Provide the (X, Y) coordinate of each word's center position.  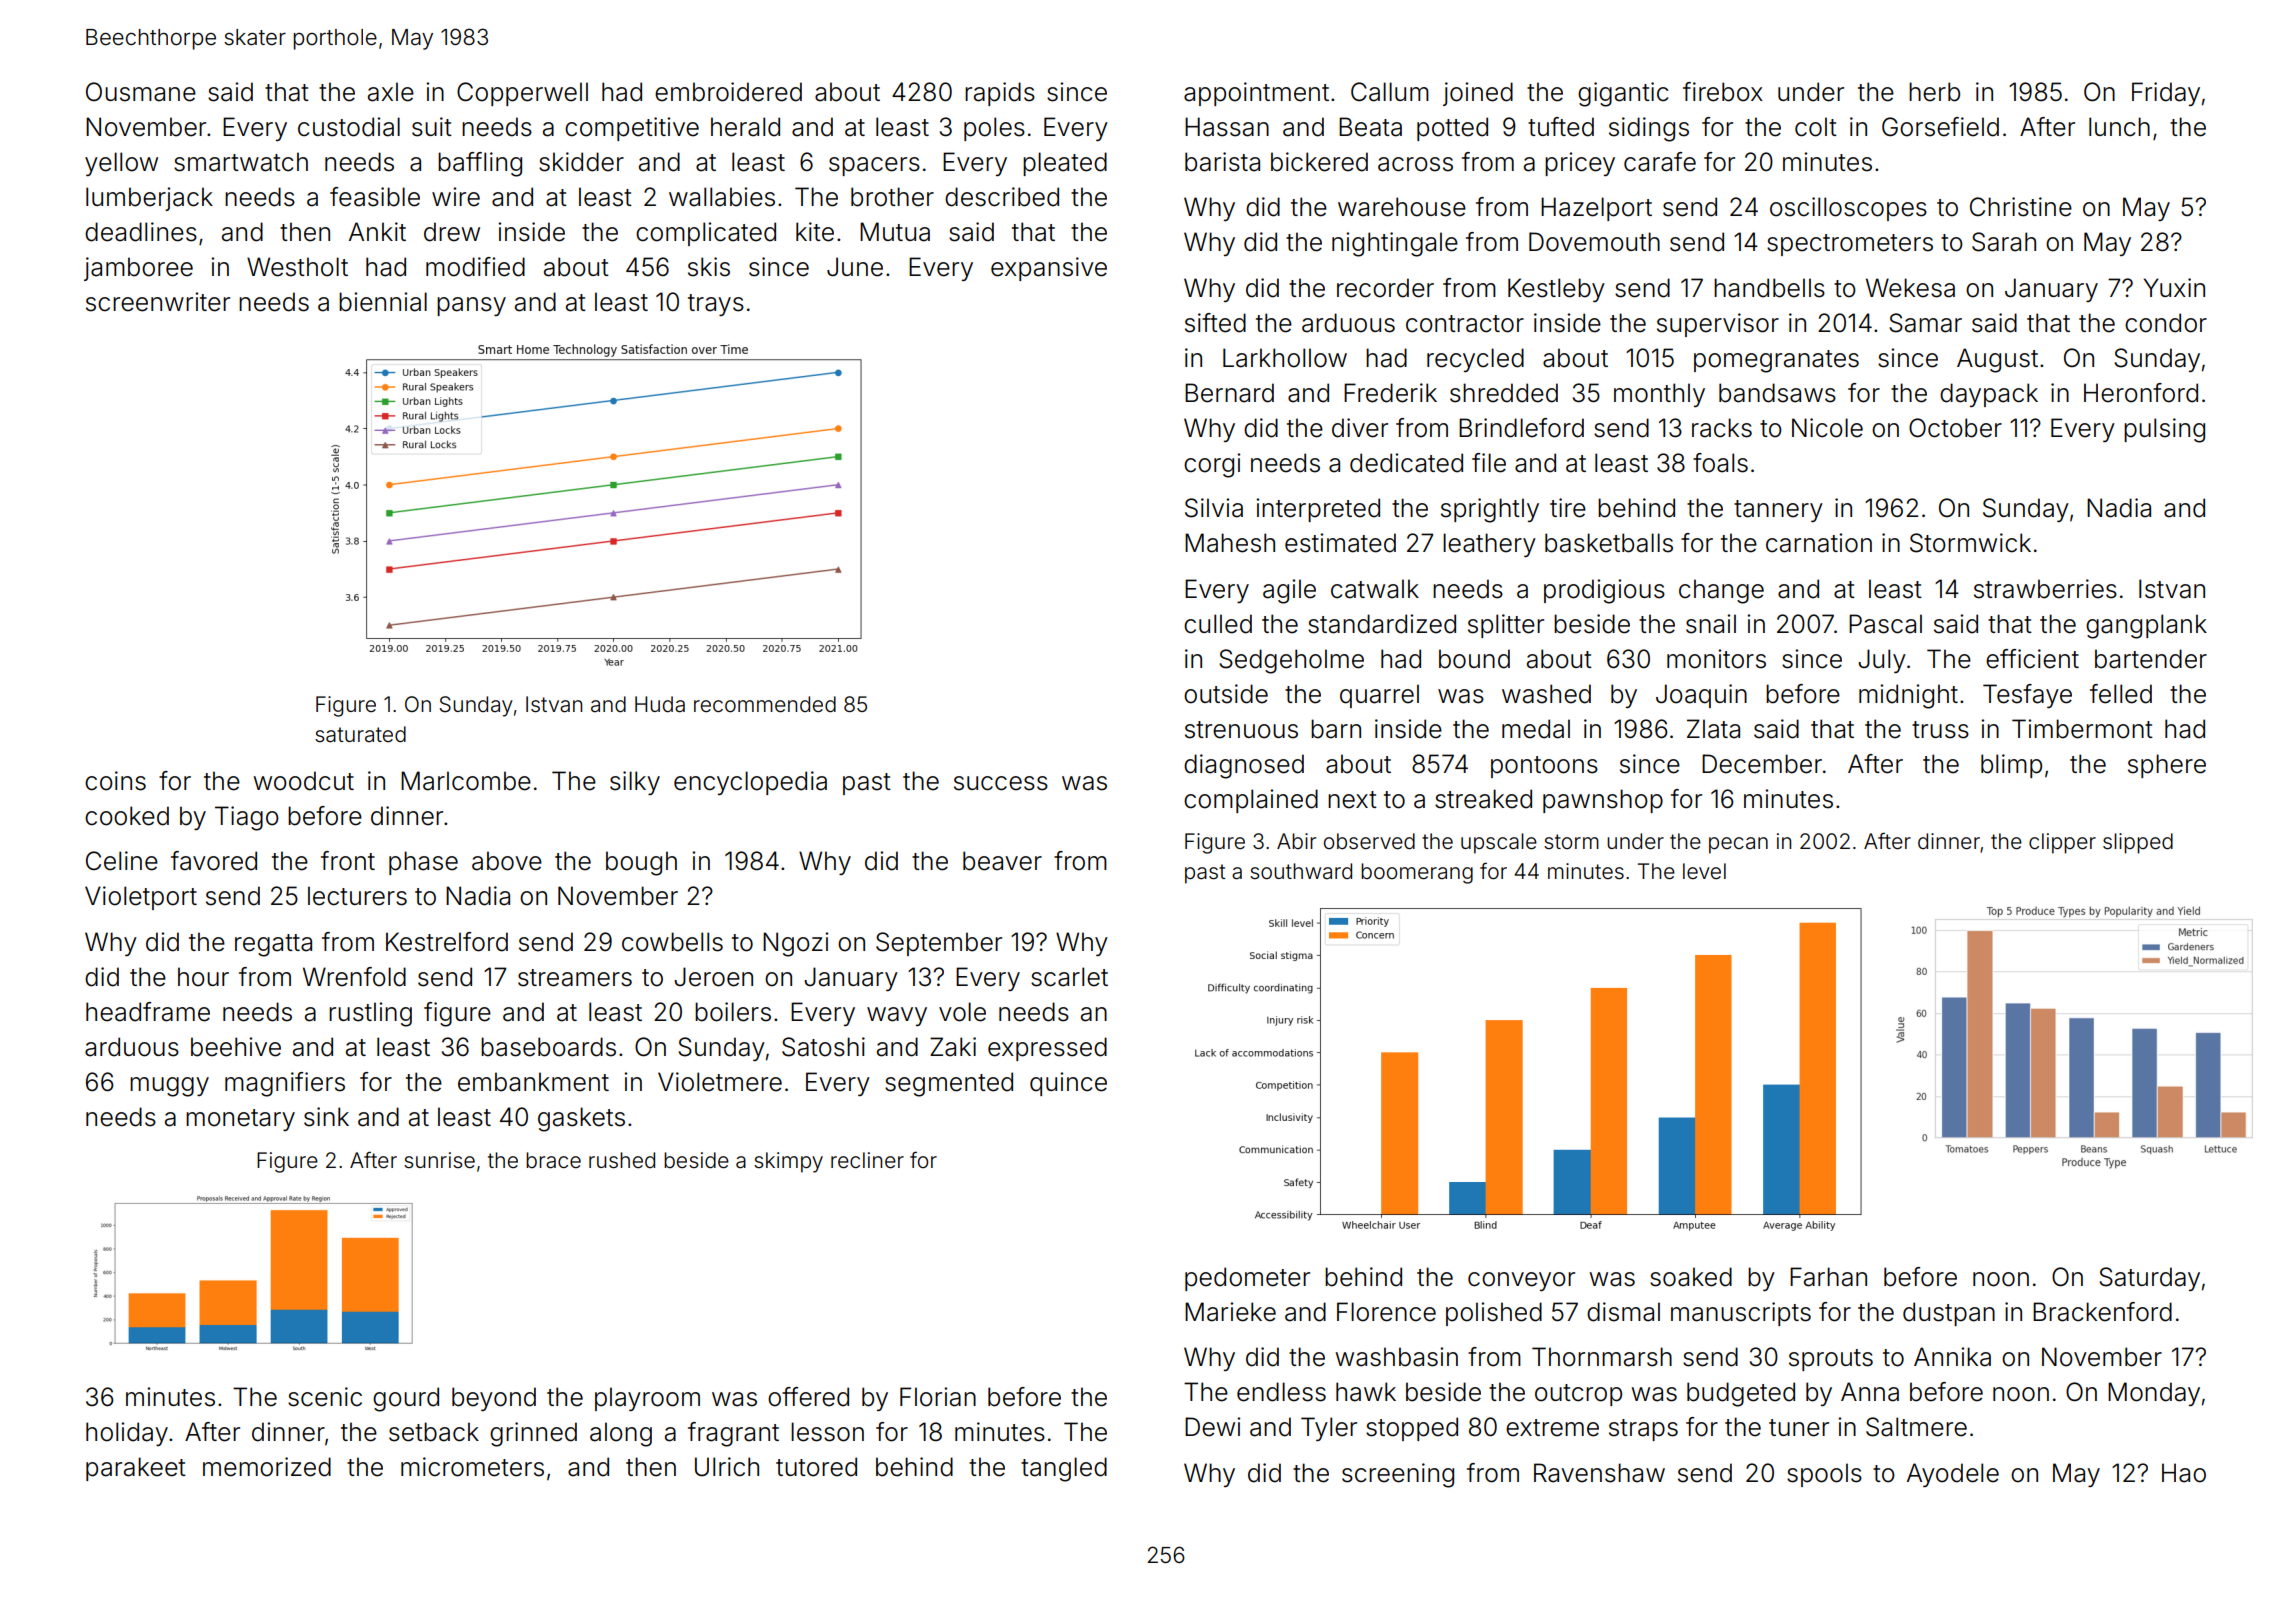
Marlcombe (466, 781)
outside (1226, 694)
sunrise (439, 1160)
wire (456, 197)
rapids (1000, 94)
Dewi (1212, 1427)
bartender (2151, 659)
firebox (1723, 92)
